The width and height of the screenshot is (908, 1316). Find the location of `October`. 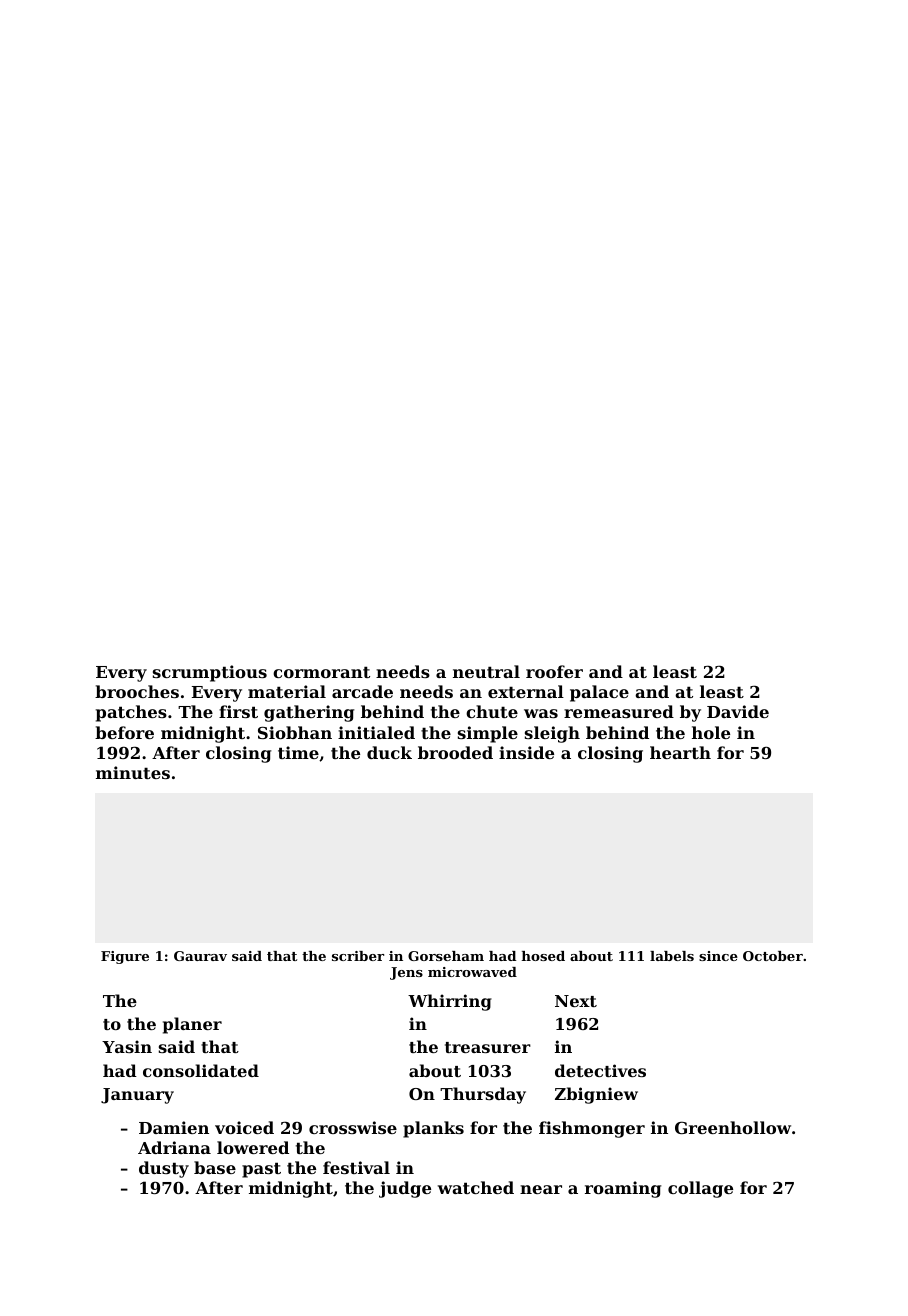

October is located at coordinates (773, 956).
